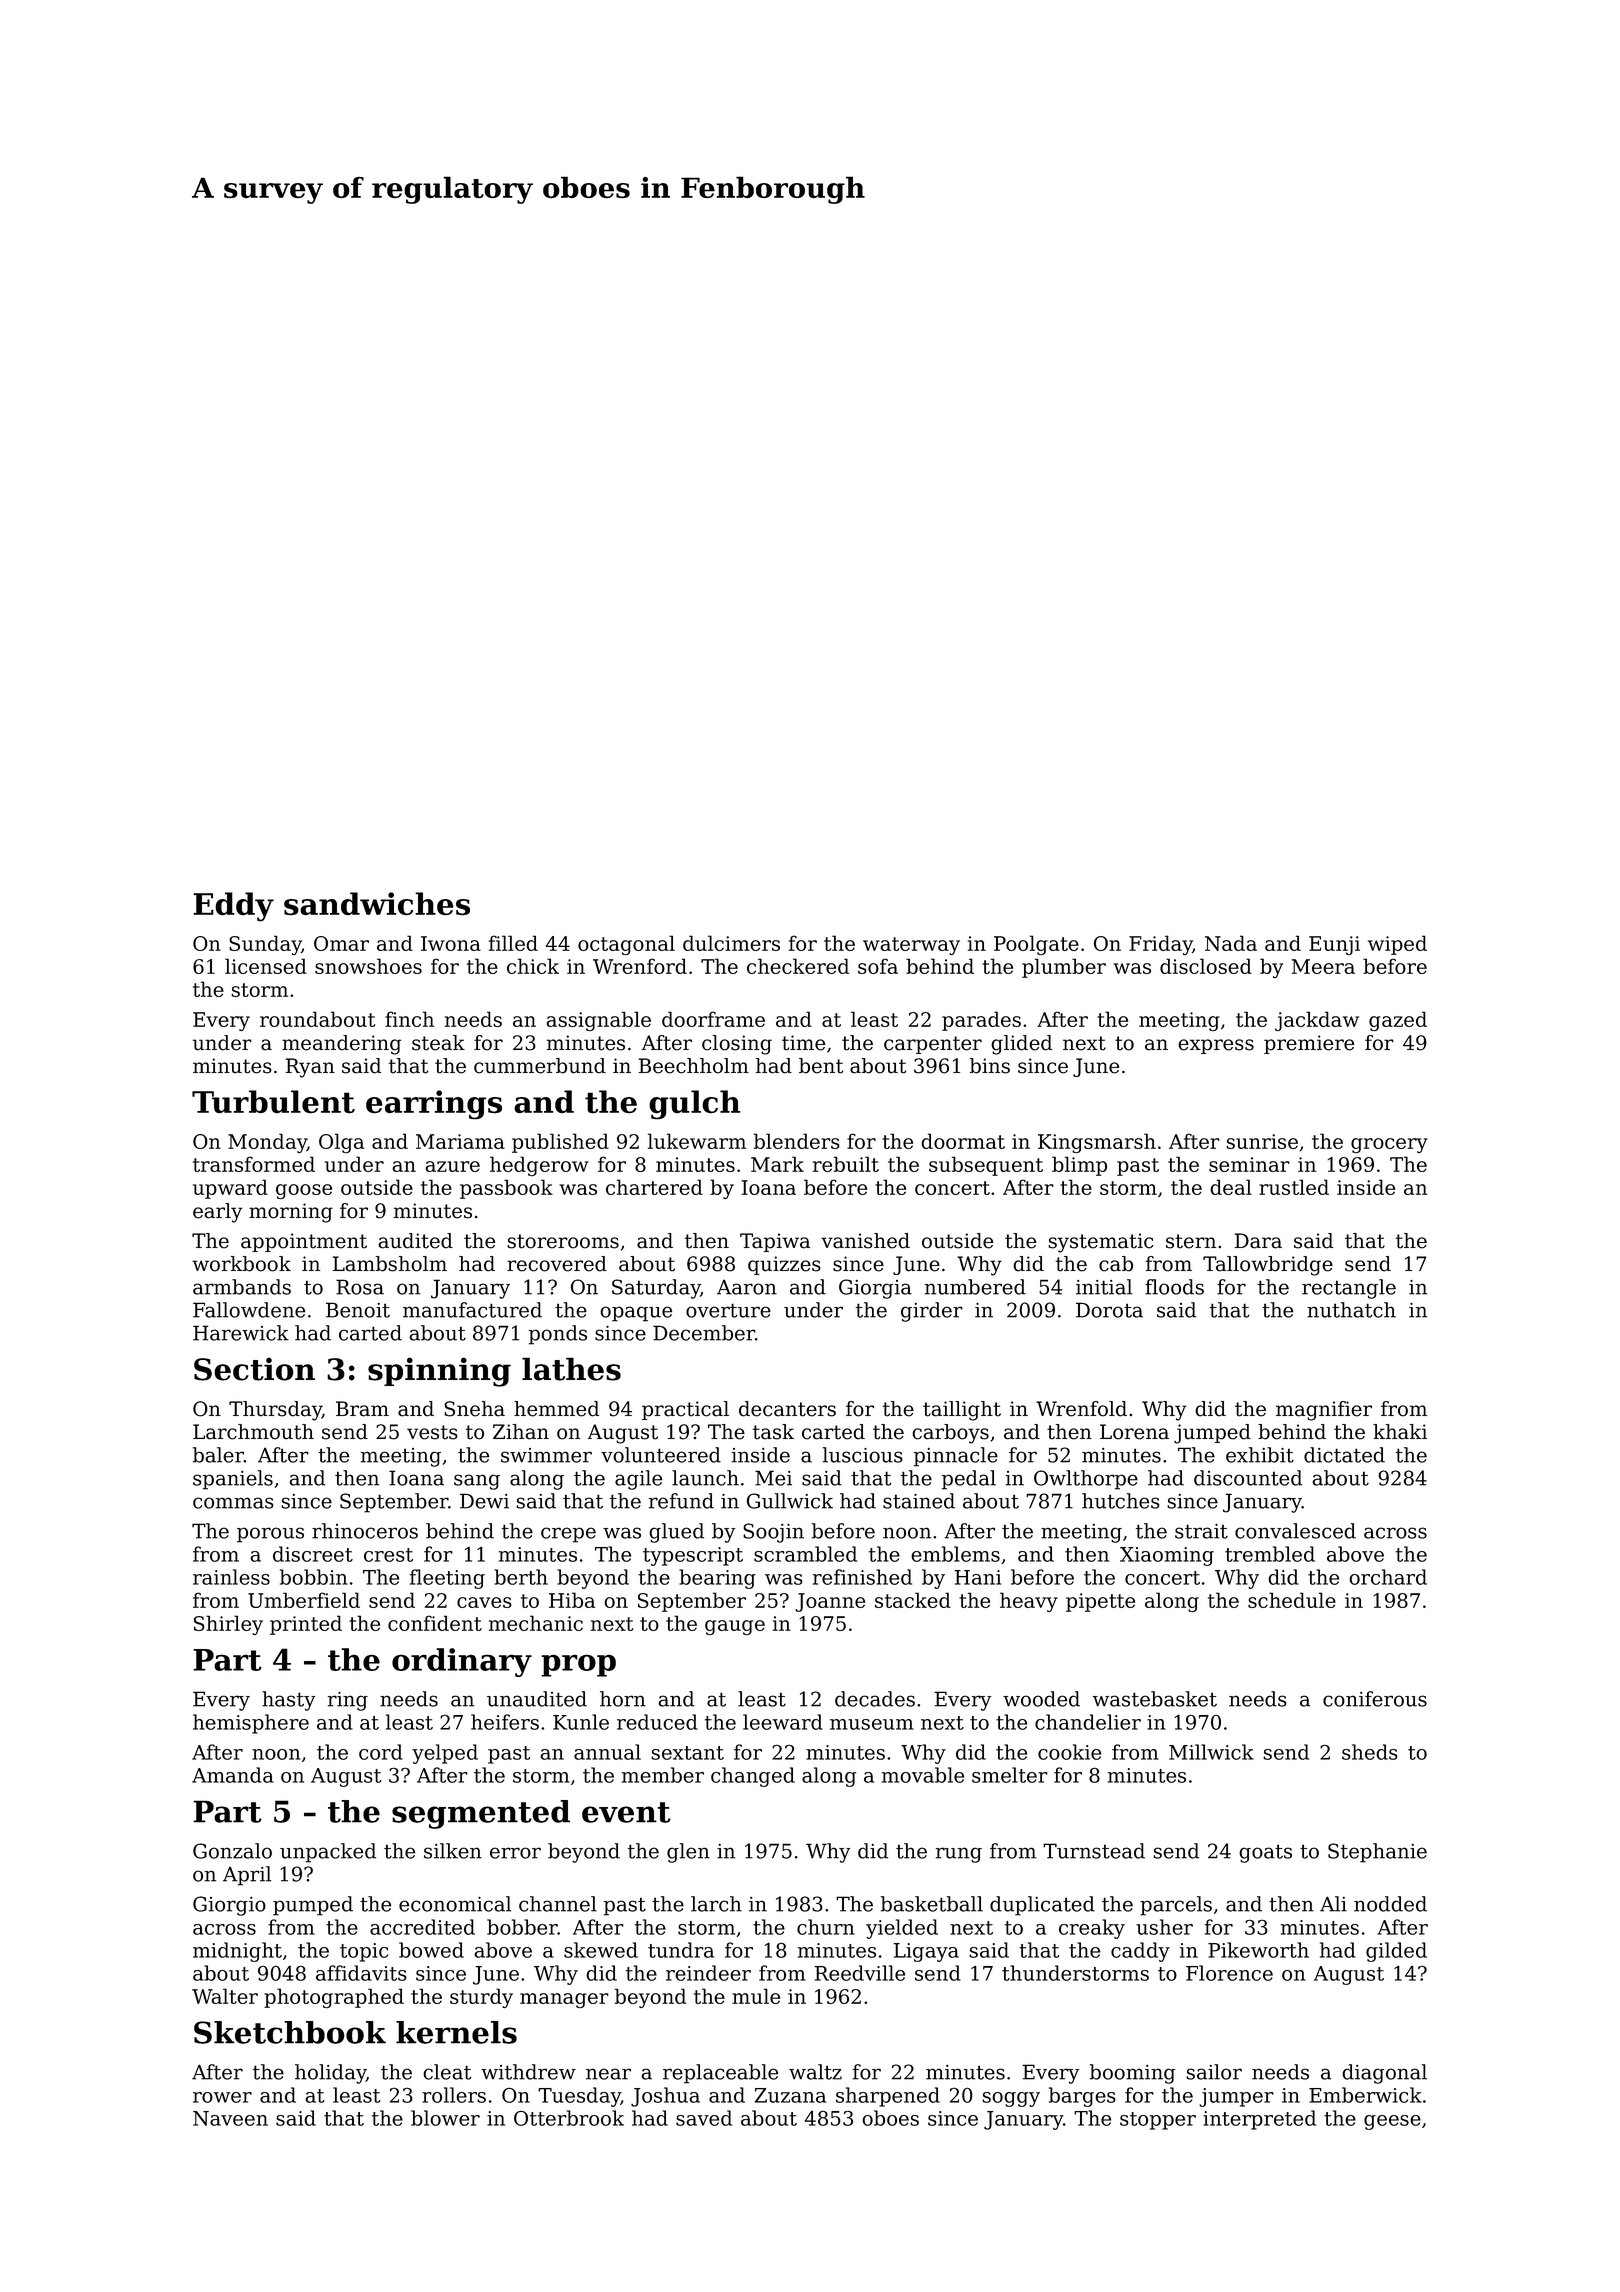  What do you see at coordinates (222, 2097) in the screenshot?
I see `rower` at bounding box center [222, 2097].
